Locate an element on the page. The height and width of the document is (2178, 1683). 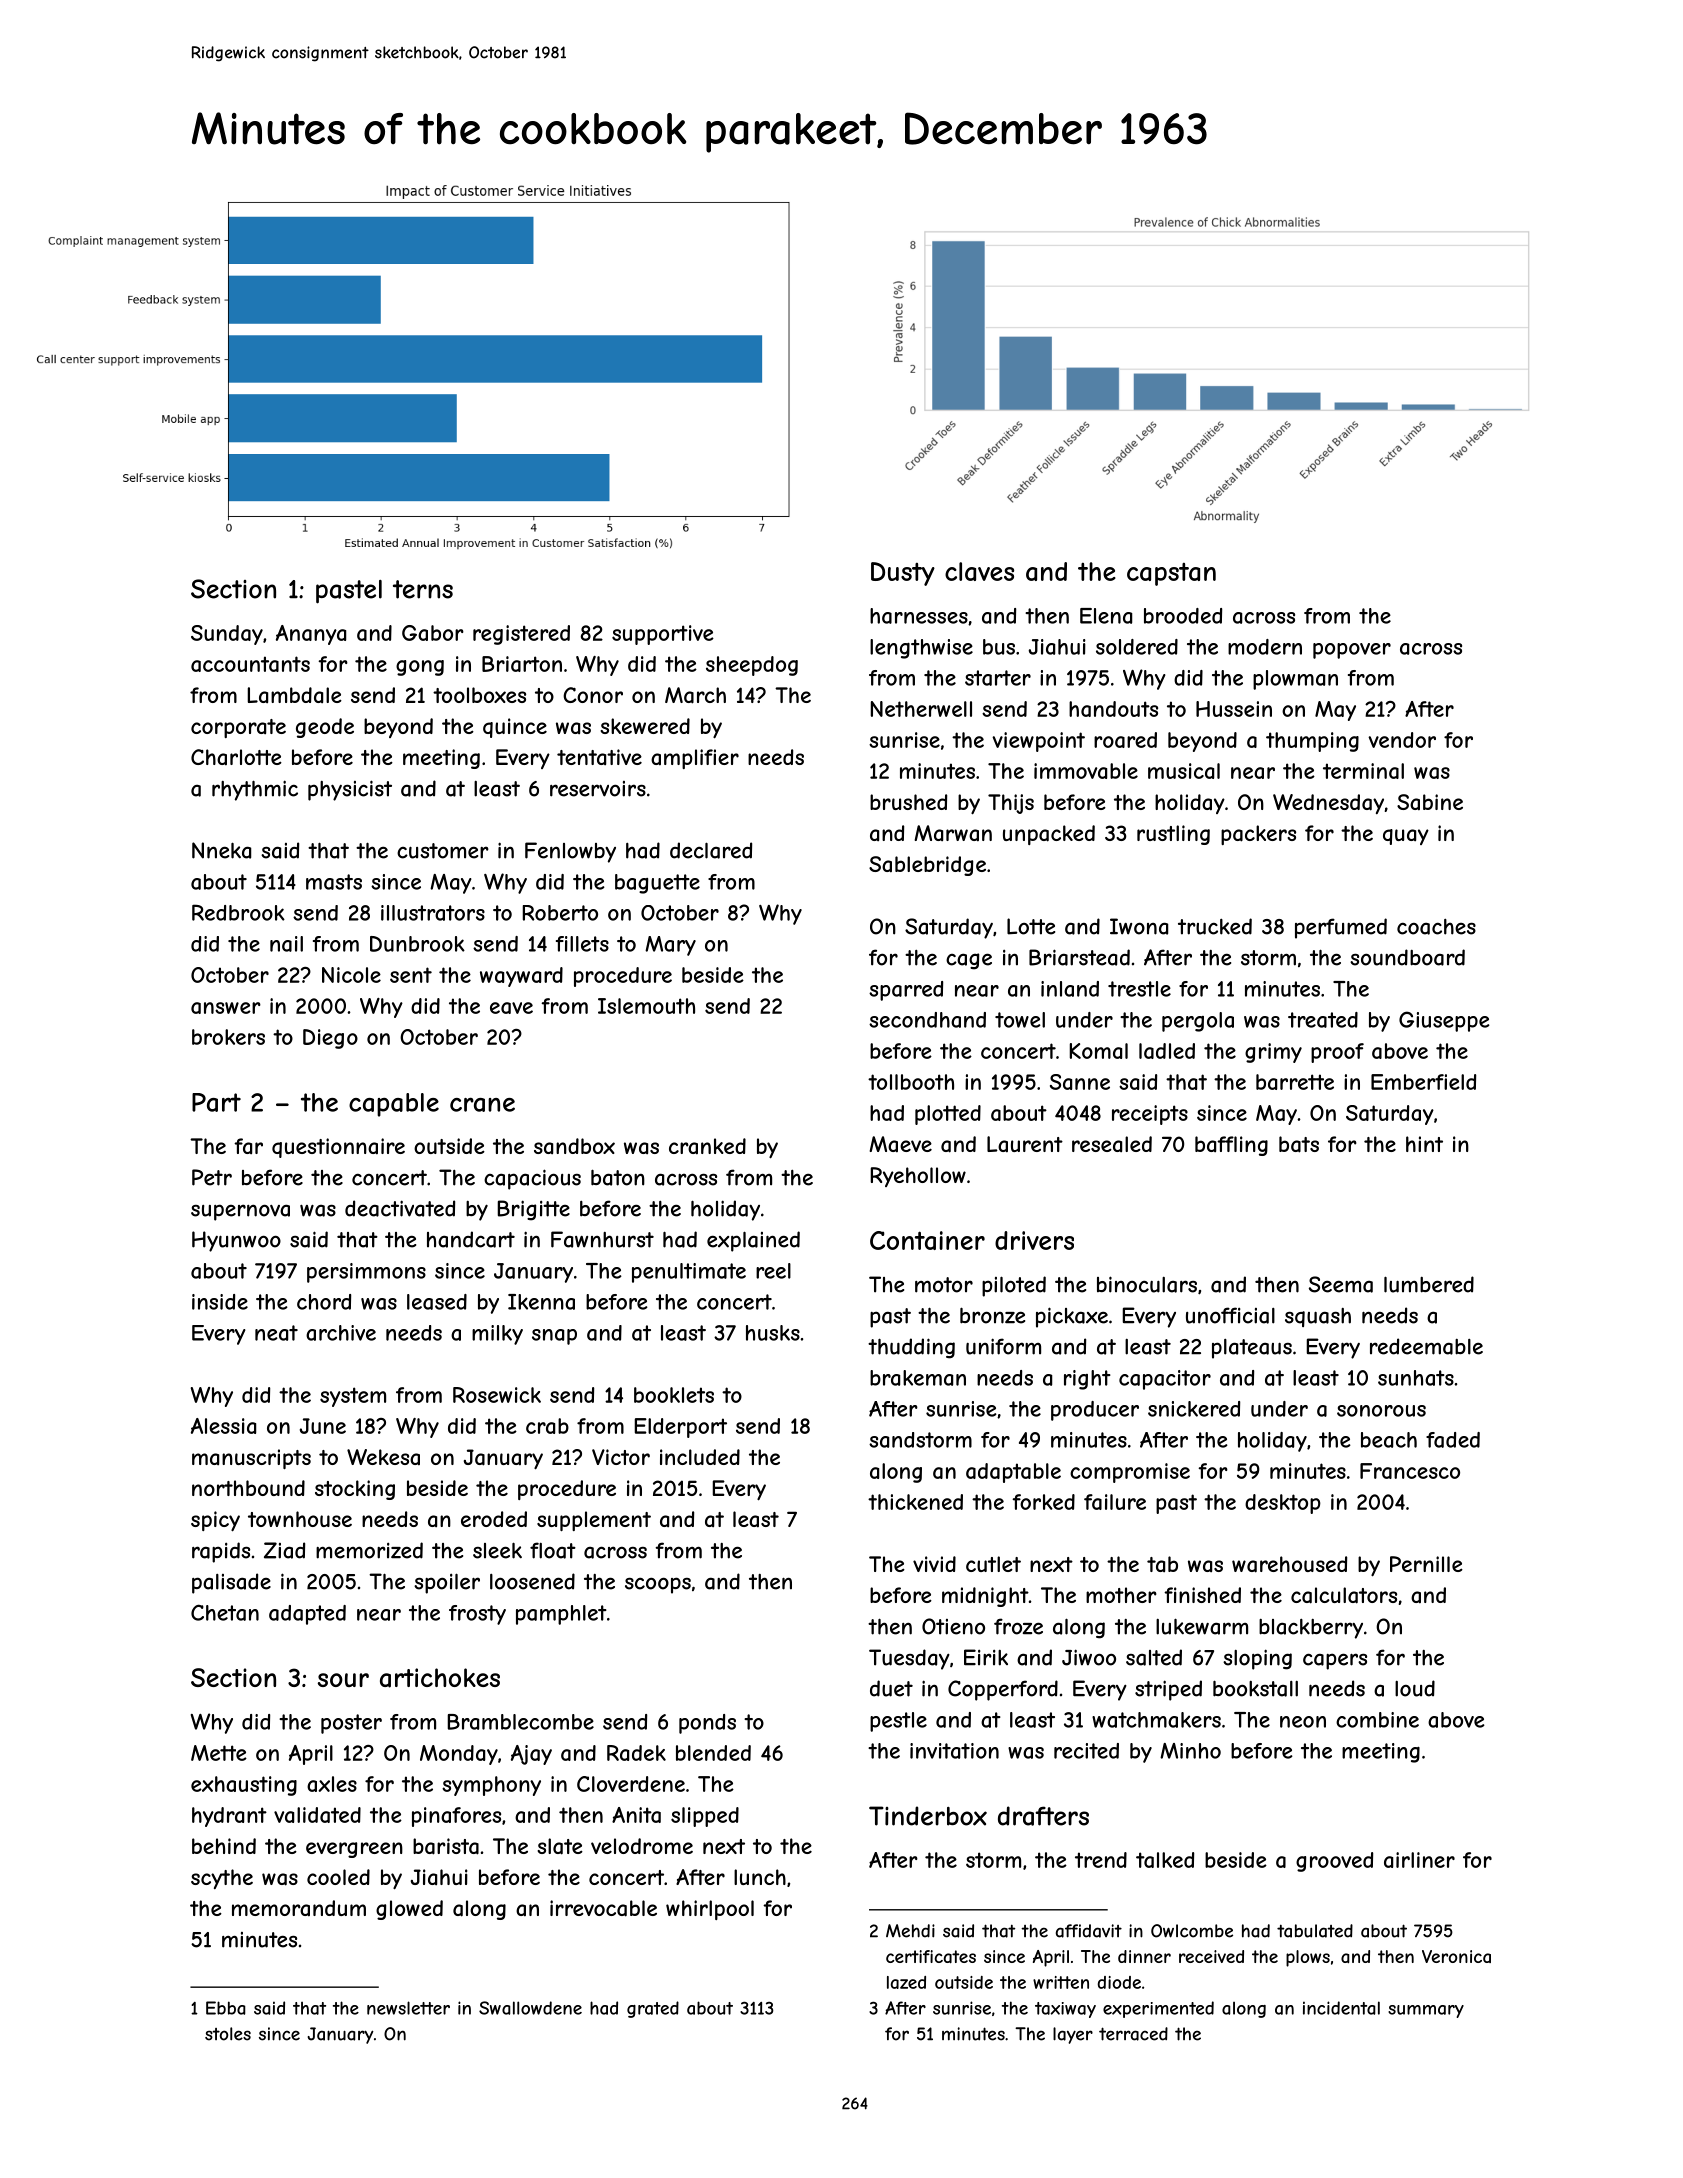
tollbooth is located at coordinates (911, 1082).
